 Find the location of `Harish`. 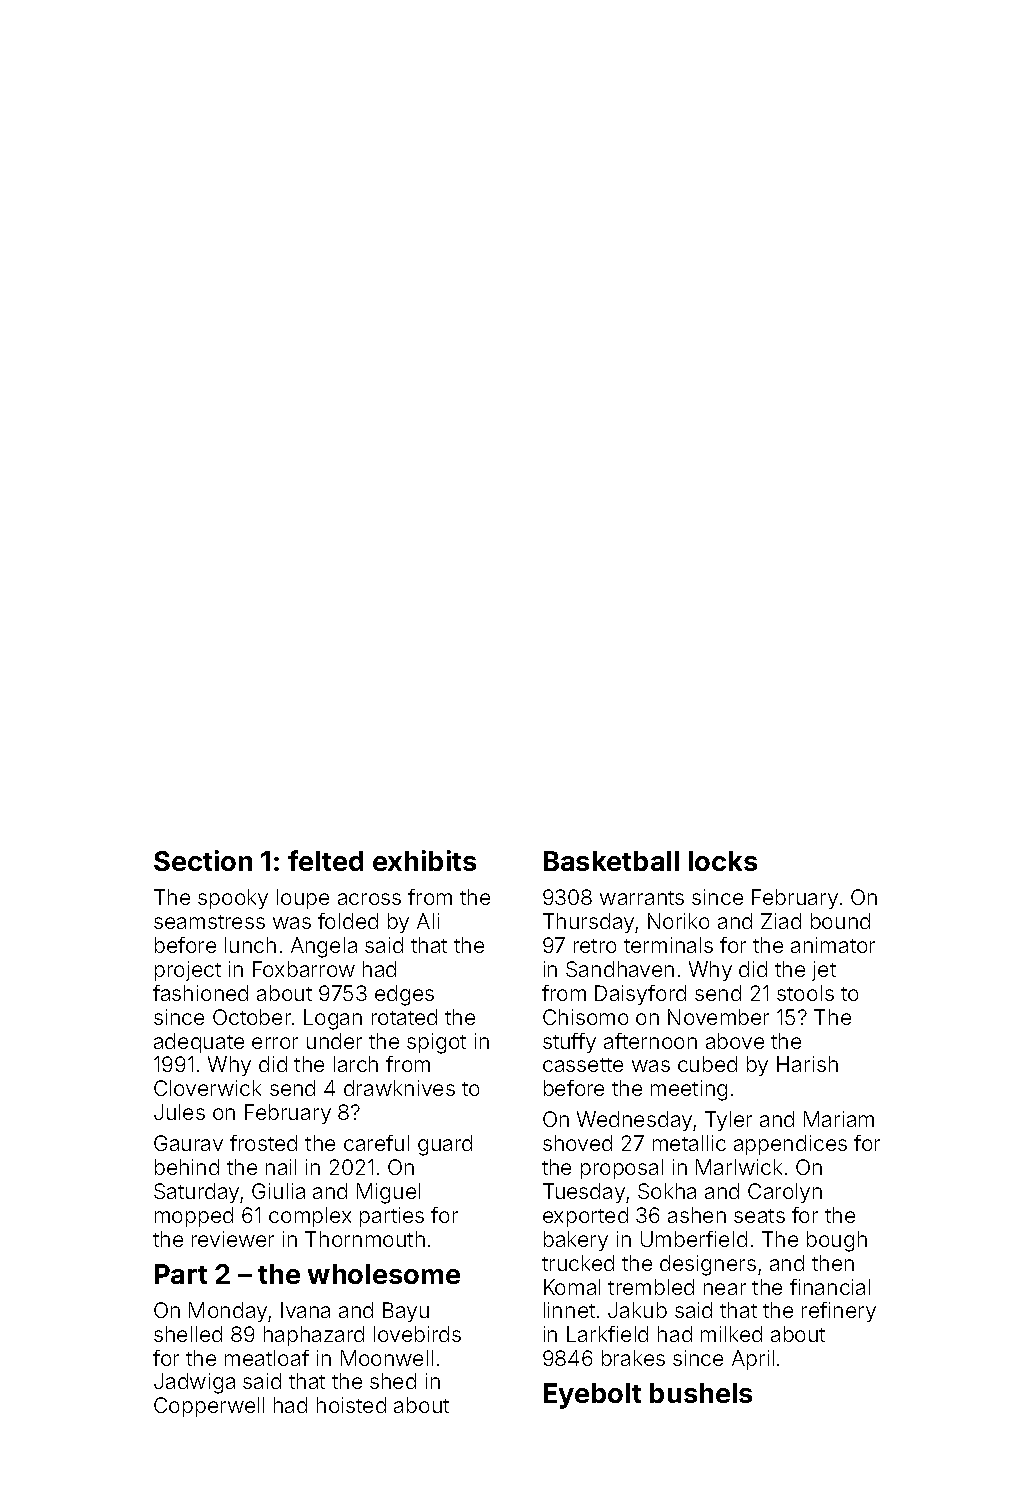

Harish is located at coordinates (807, 1064).
